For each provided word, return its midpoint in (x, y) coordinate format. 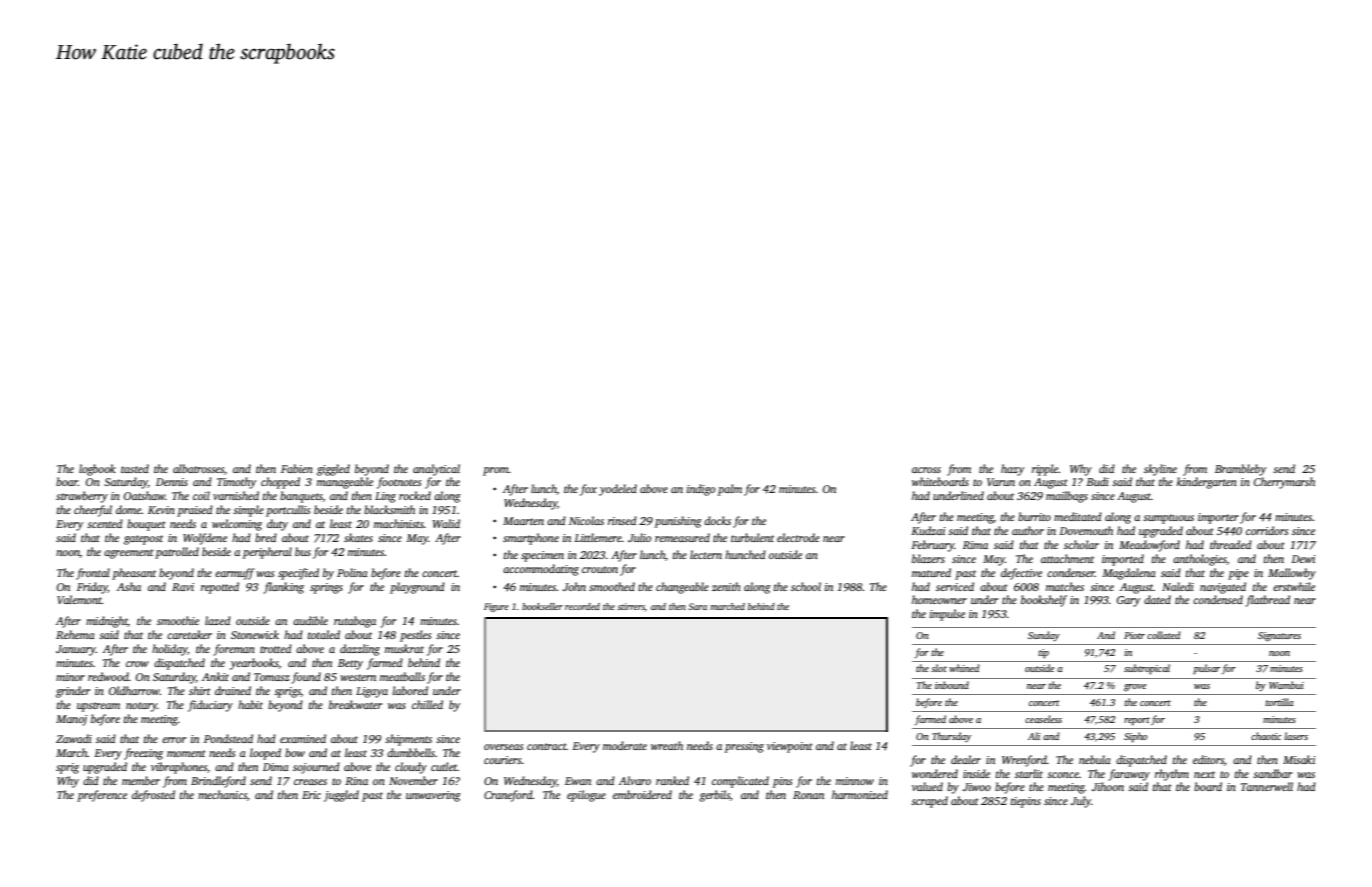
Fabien (297, 468)
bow (295, 752)
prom (496, 471)
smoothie (178, 620)
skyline (1160, 470)
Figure (496, 607)
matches (1065, 586)
